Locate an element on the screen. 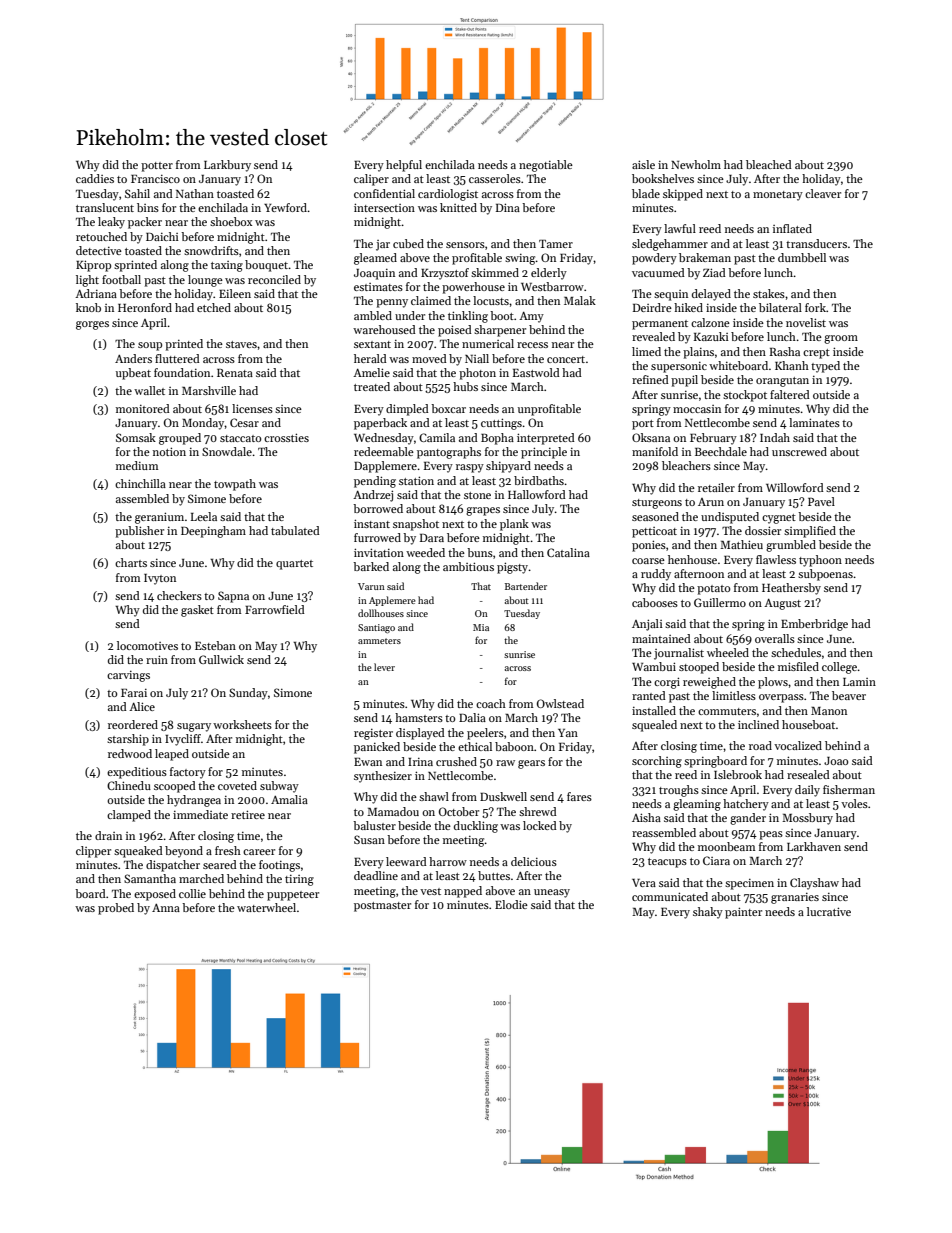 The height and width of the screenshot is (1233, 952). intersection is located at coordinates (384, 207).
